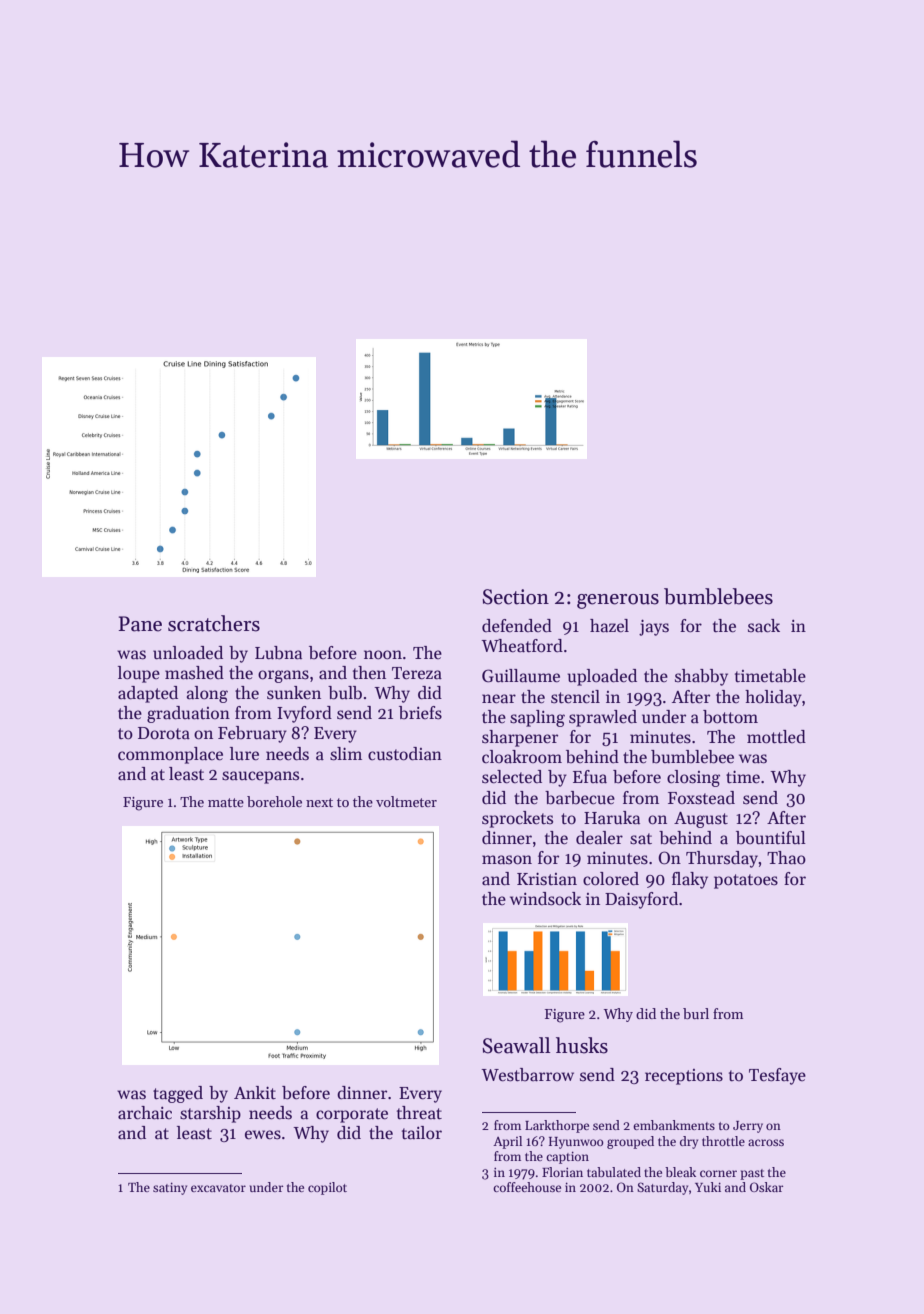 Image resolution: width=924 pixels, height=1314 pixels. What do you see at coordinates (618, 601) in the screenshot?
I see `generous` at bounding box center [618, 601].
